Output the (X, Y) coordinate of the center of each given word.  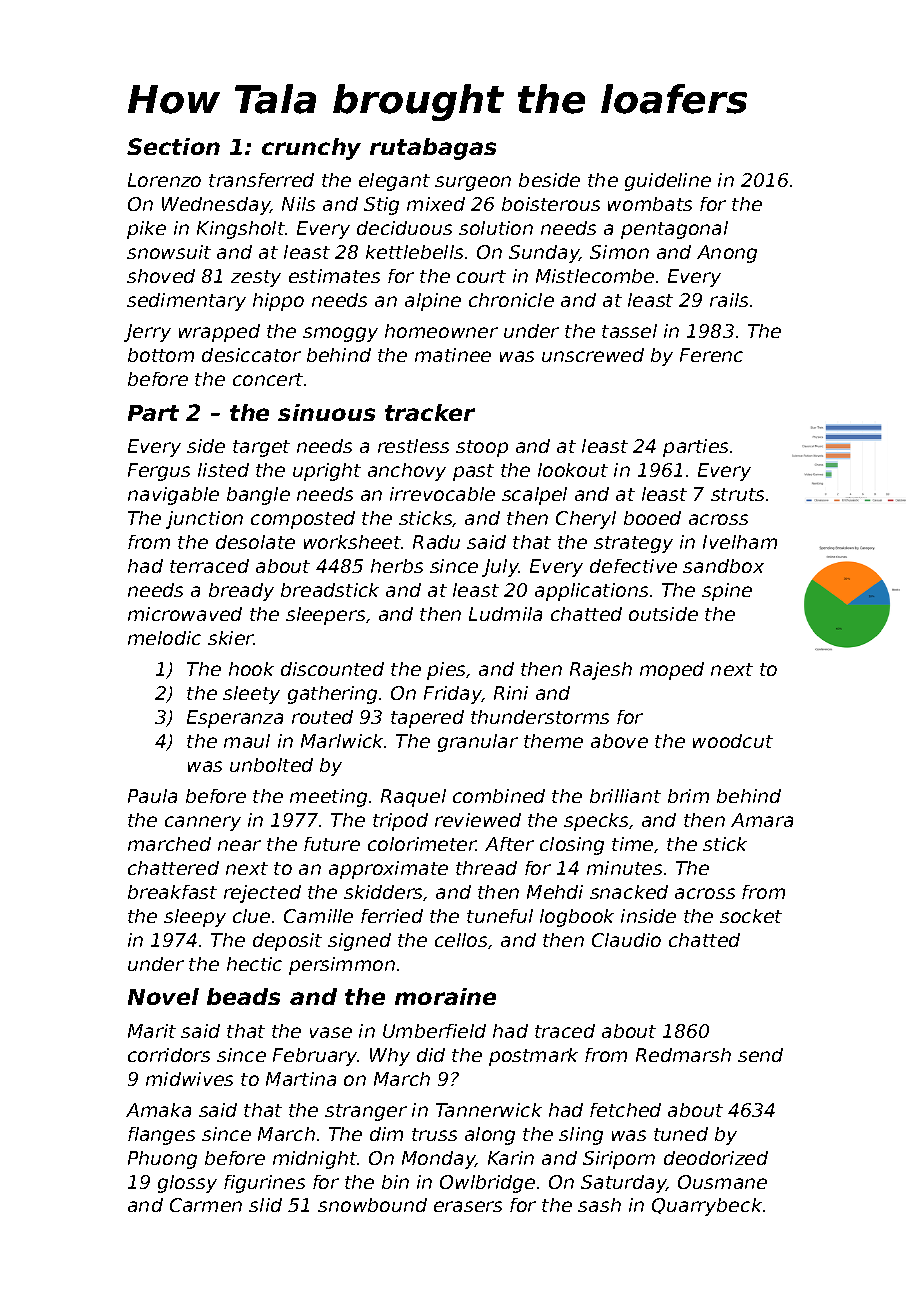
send (760, 1055)
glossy (187, 1184)
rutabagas (433, 149)
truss (434, 1134)
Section (173, 146)
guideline (668, 182)
